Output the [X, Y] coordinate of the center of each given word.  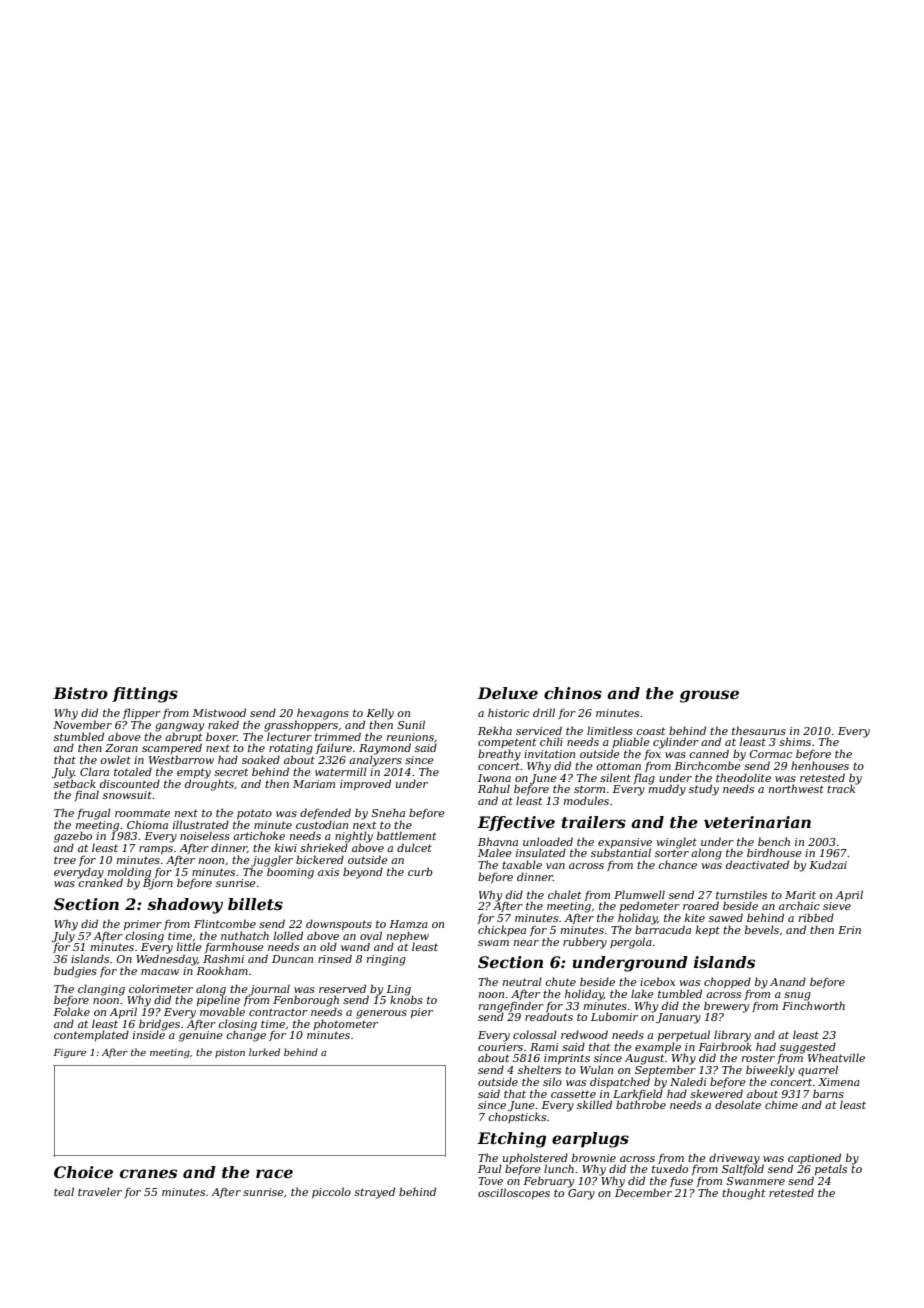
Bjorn [158, 884]
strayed [374, 1193]
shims [795, 741]
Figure [70, 1053]
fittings [145, 695]
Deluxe [507, 693]
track [841, 789]
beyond [363, 873]
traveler [100, 1191]
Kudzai [828, 864]
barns [828, 1093]
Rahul [494, 788]
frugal [94, 814]
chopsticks [517, 1117]
